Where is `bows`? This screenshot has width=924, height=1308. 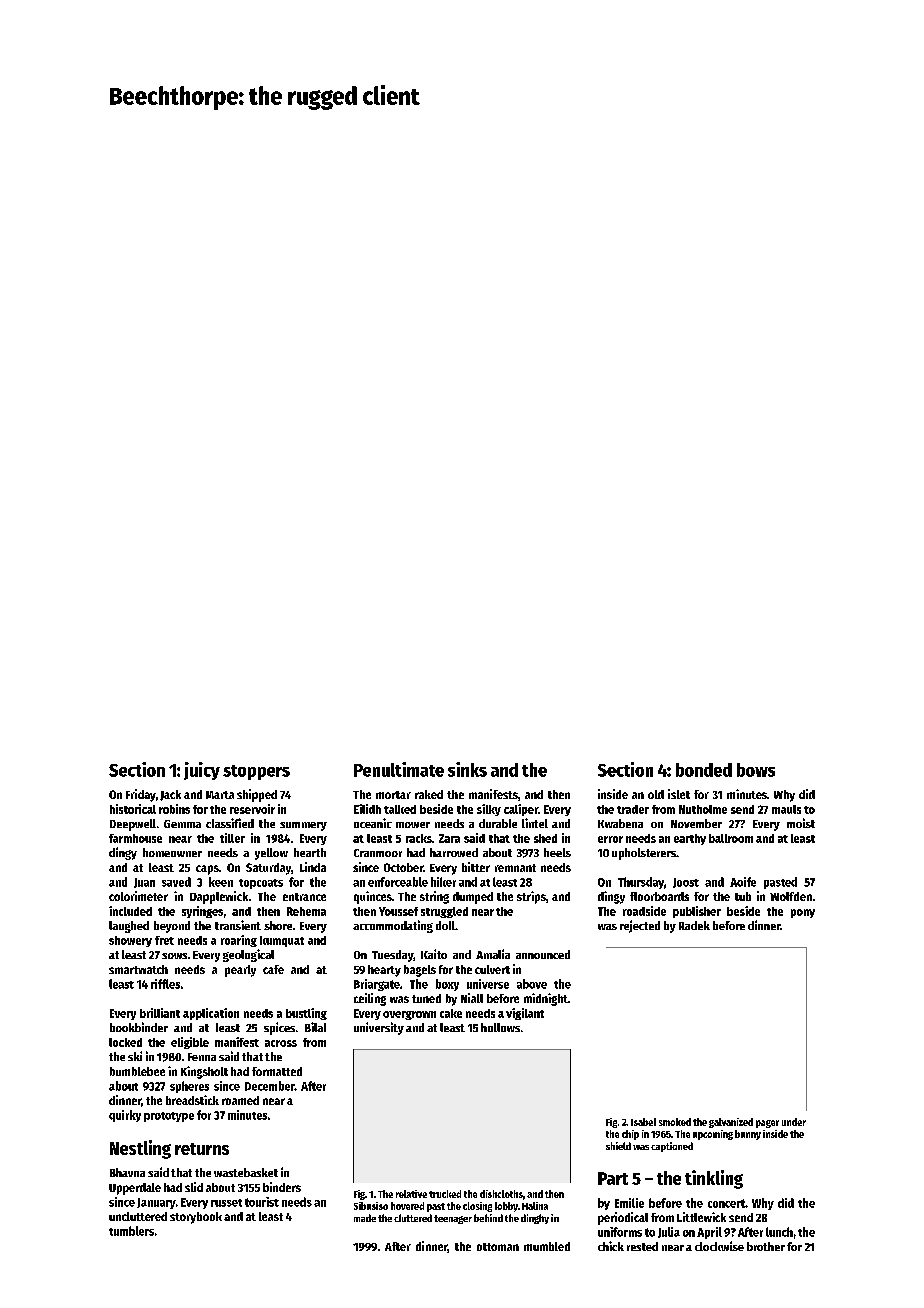 bows is located at coordinates (756, 770).
